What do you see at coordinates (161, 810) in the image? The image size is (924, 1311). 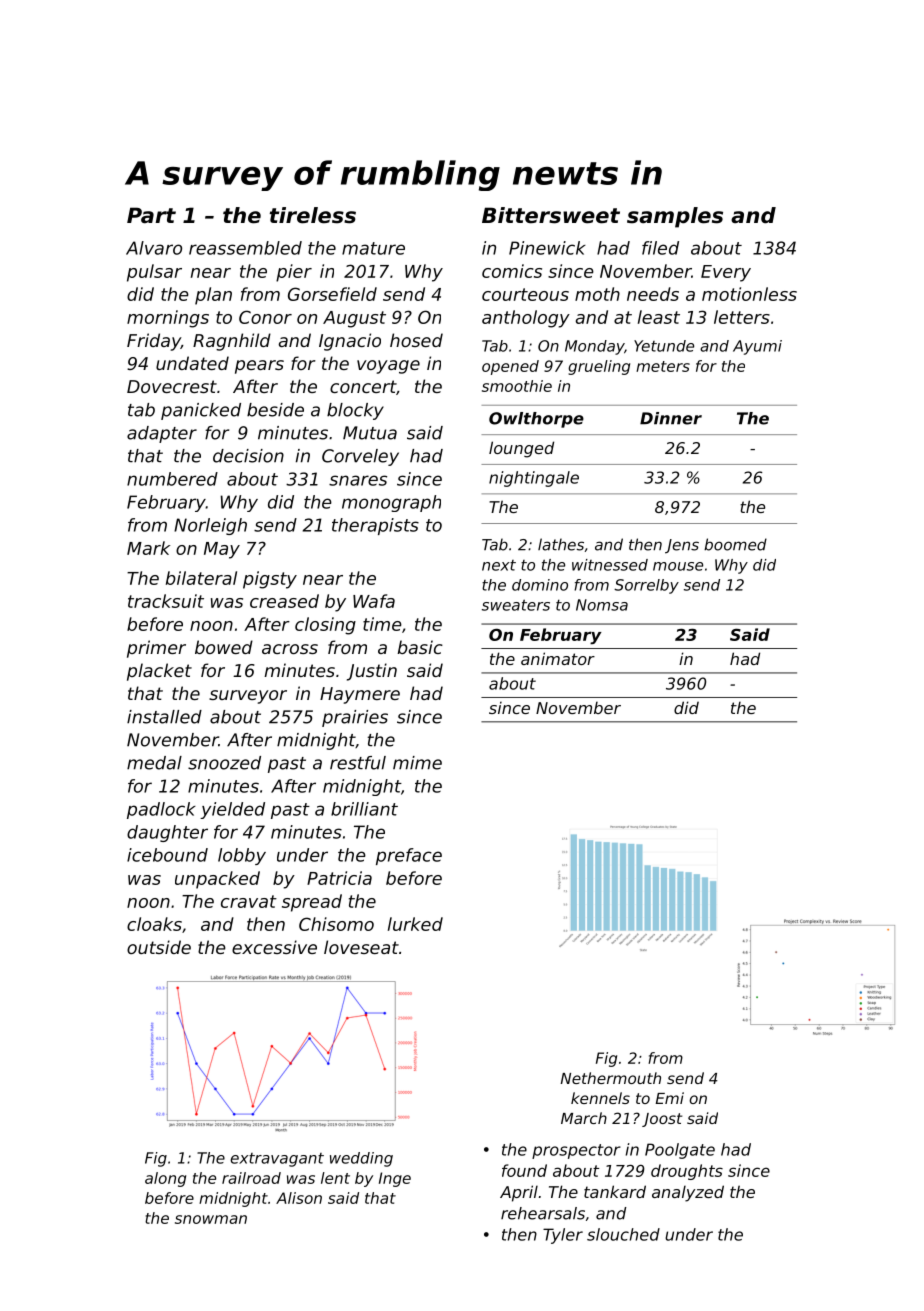 I see `padlock` at bounding box center [161, 810].
